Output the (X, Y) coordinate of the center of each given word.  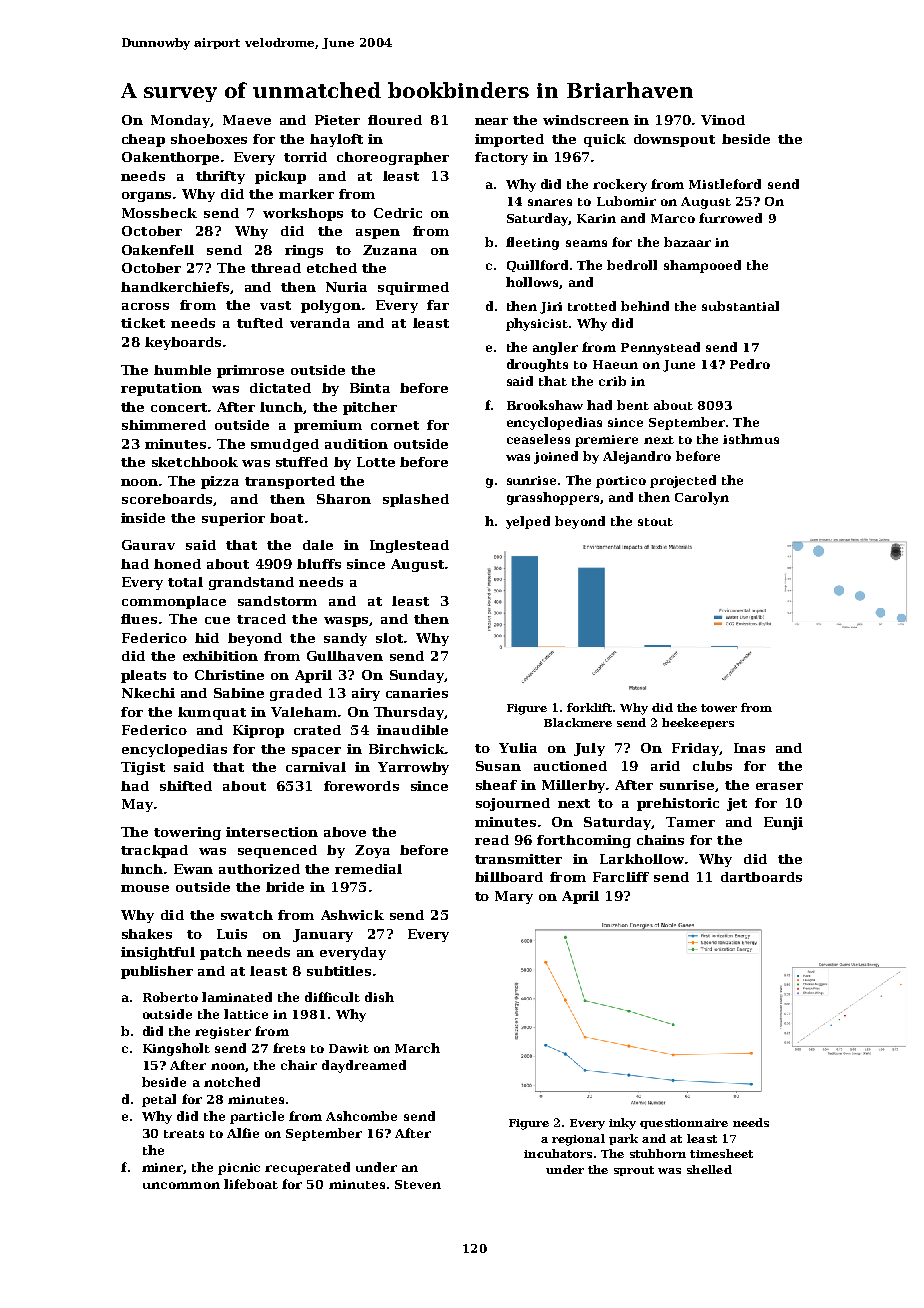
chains (660, 840)
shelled (709, 1169)
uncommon (181, 1185)
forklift (589, 707)
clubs (712, 766)
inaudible (412, 730)
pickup (280, 177)
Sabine (239, 693)
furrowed (730, 218)
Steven (418, 1184)
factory (501, 158)
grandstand (251, 583)
